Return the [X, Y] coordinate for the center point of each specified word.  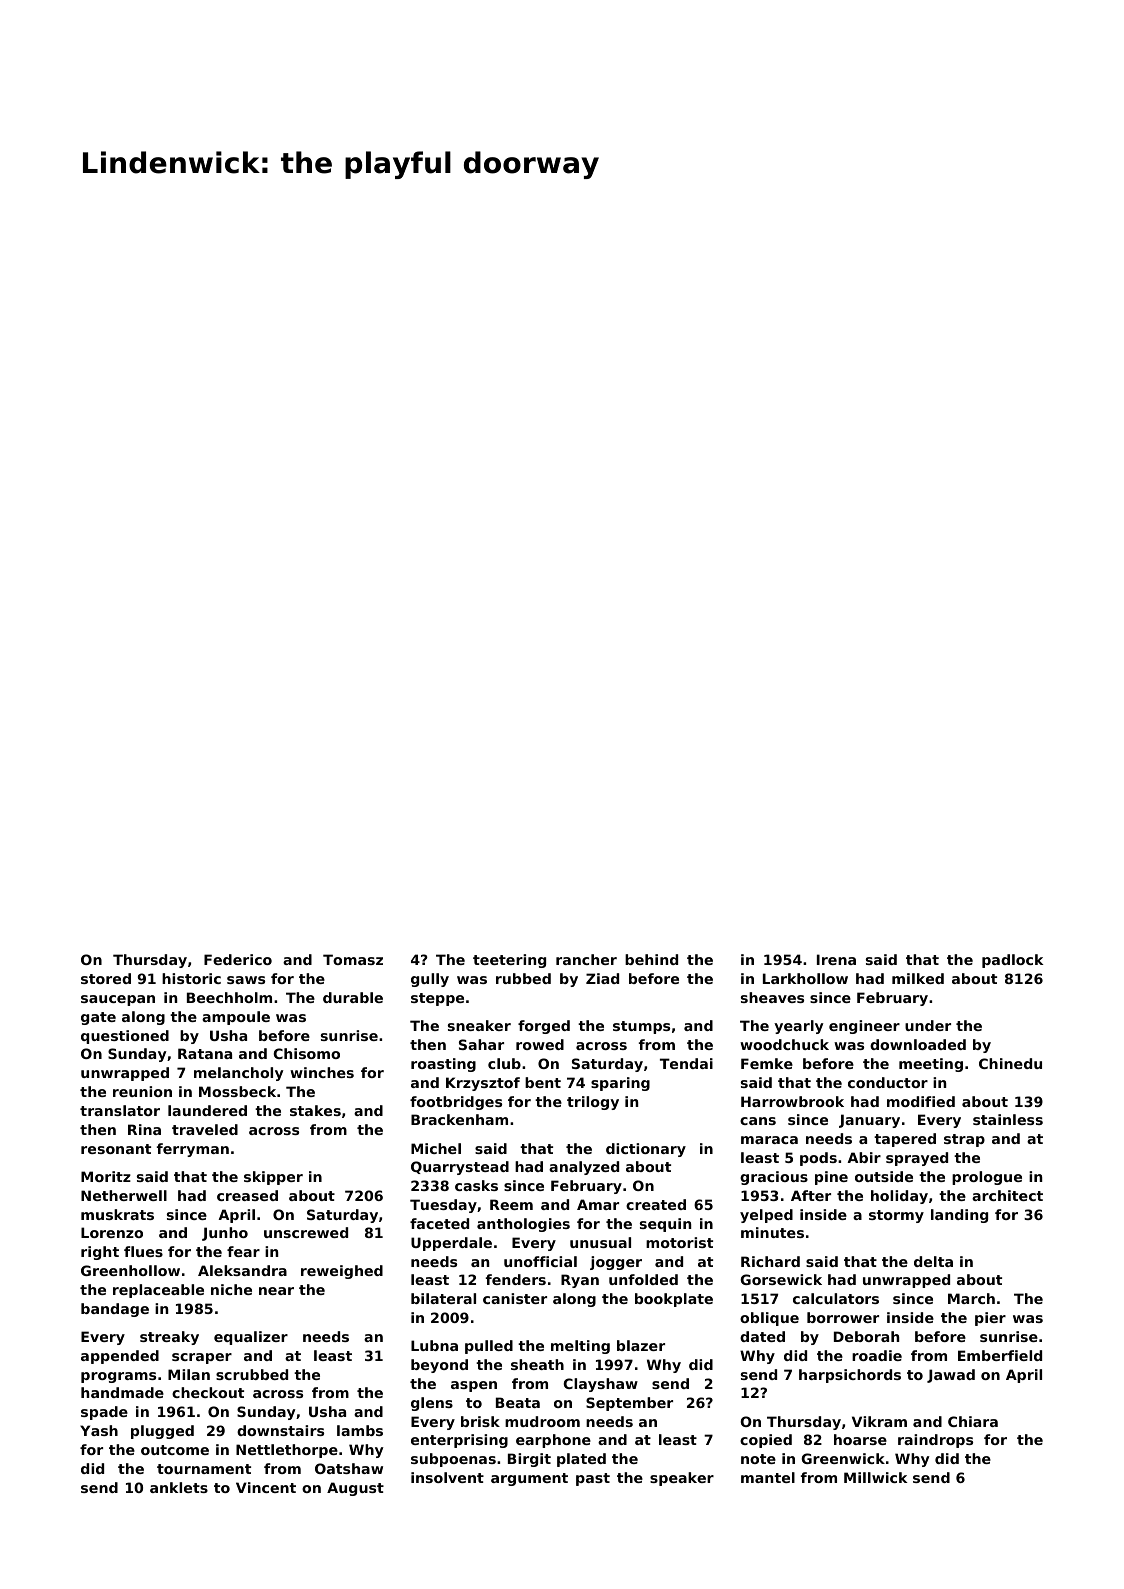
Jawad [951, 1376]
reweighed [342, 1272]
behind [651, 959]
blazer [641, 1345]
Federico [238, 959]
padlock [1012, 961]
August [355, 1489]
